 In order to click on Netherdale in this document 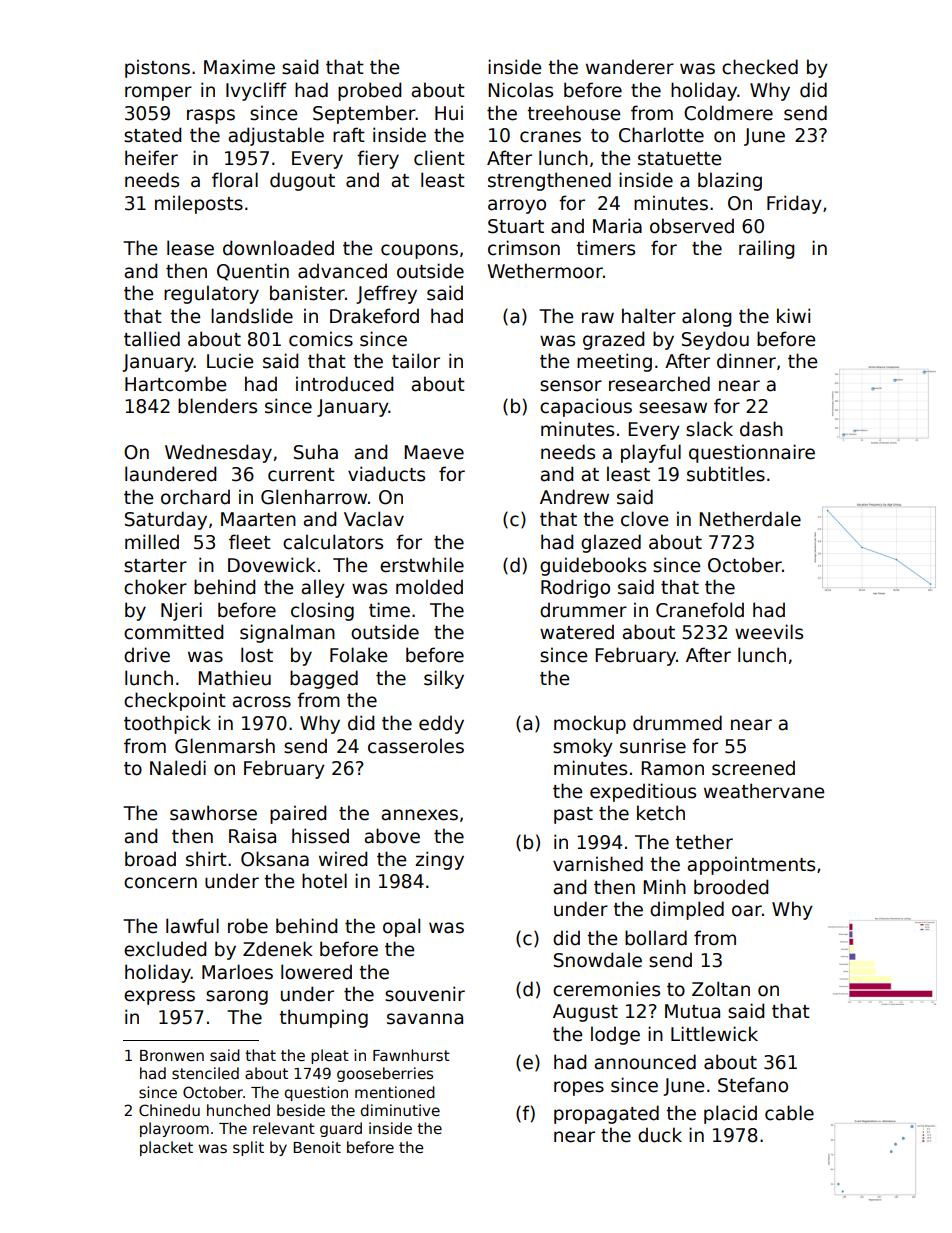, I will do `click(750, 519)`.
